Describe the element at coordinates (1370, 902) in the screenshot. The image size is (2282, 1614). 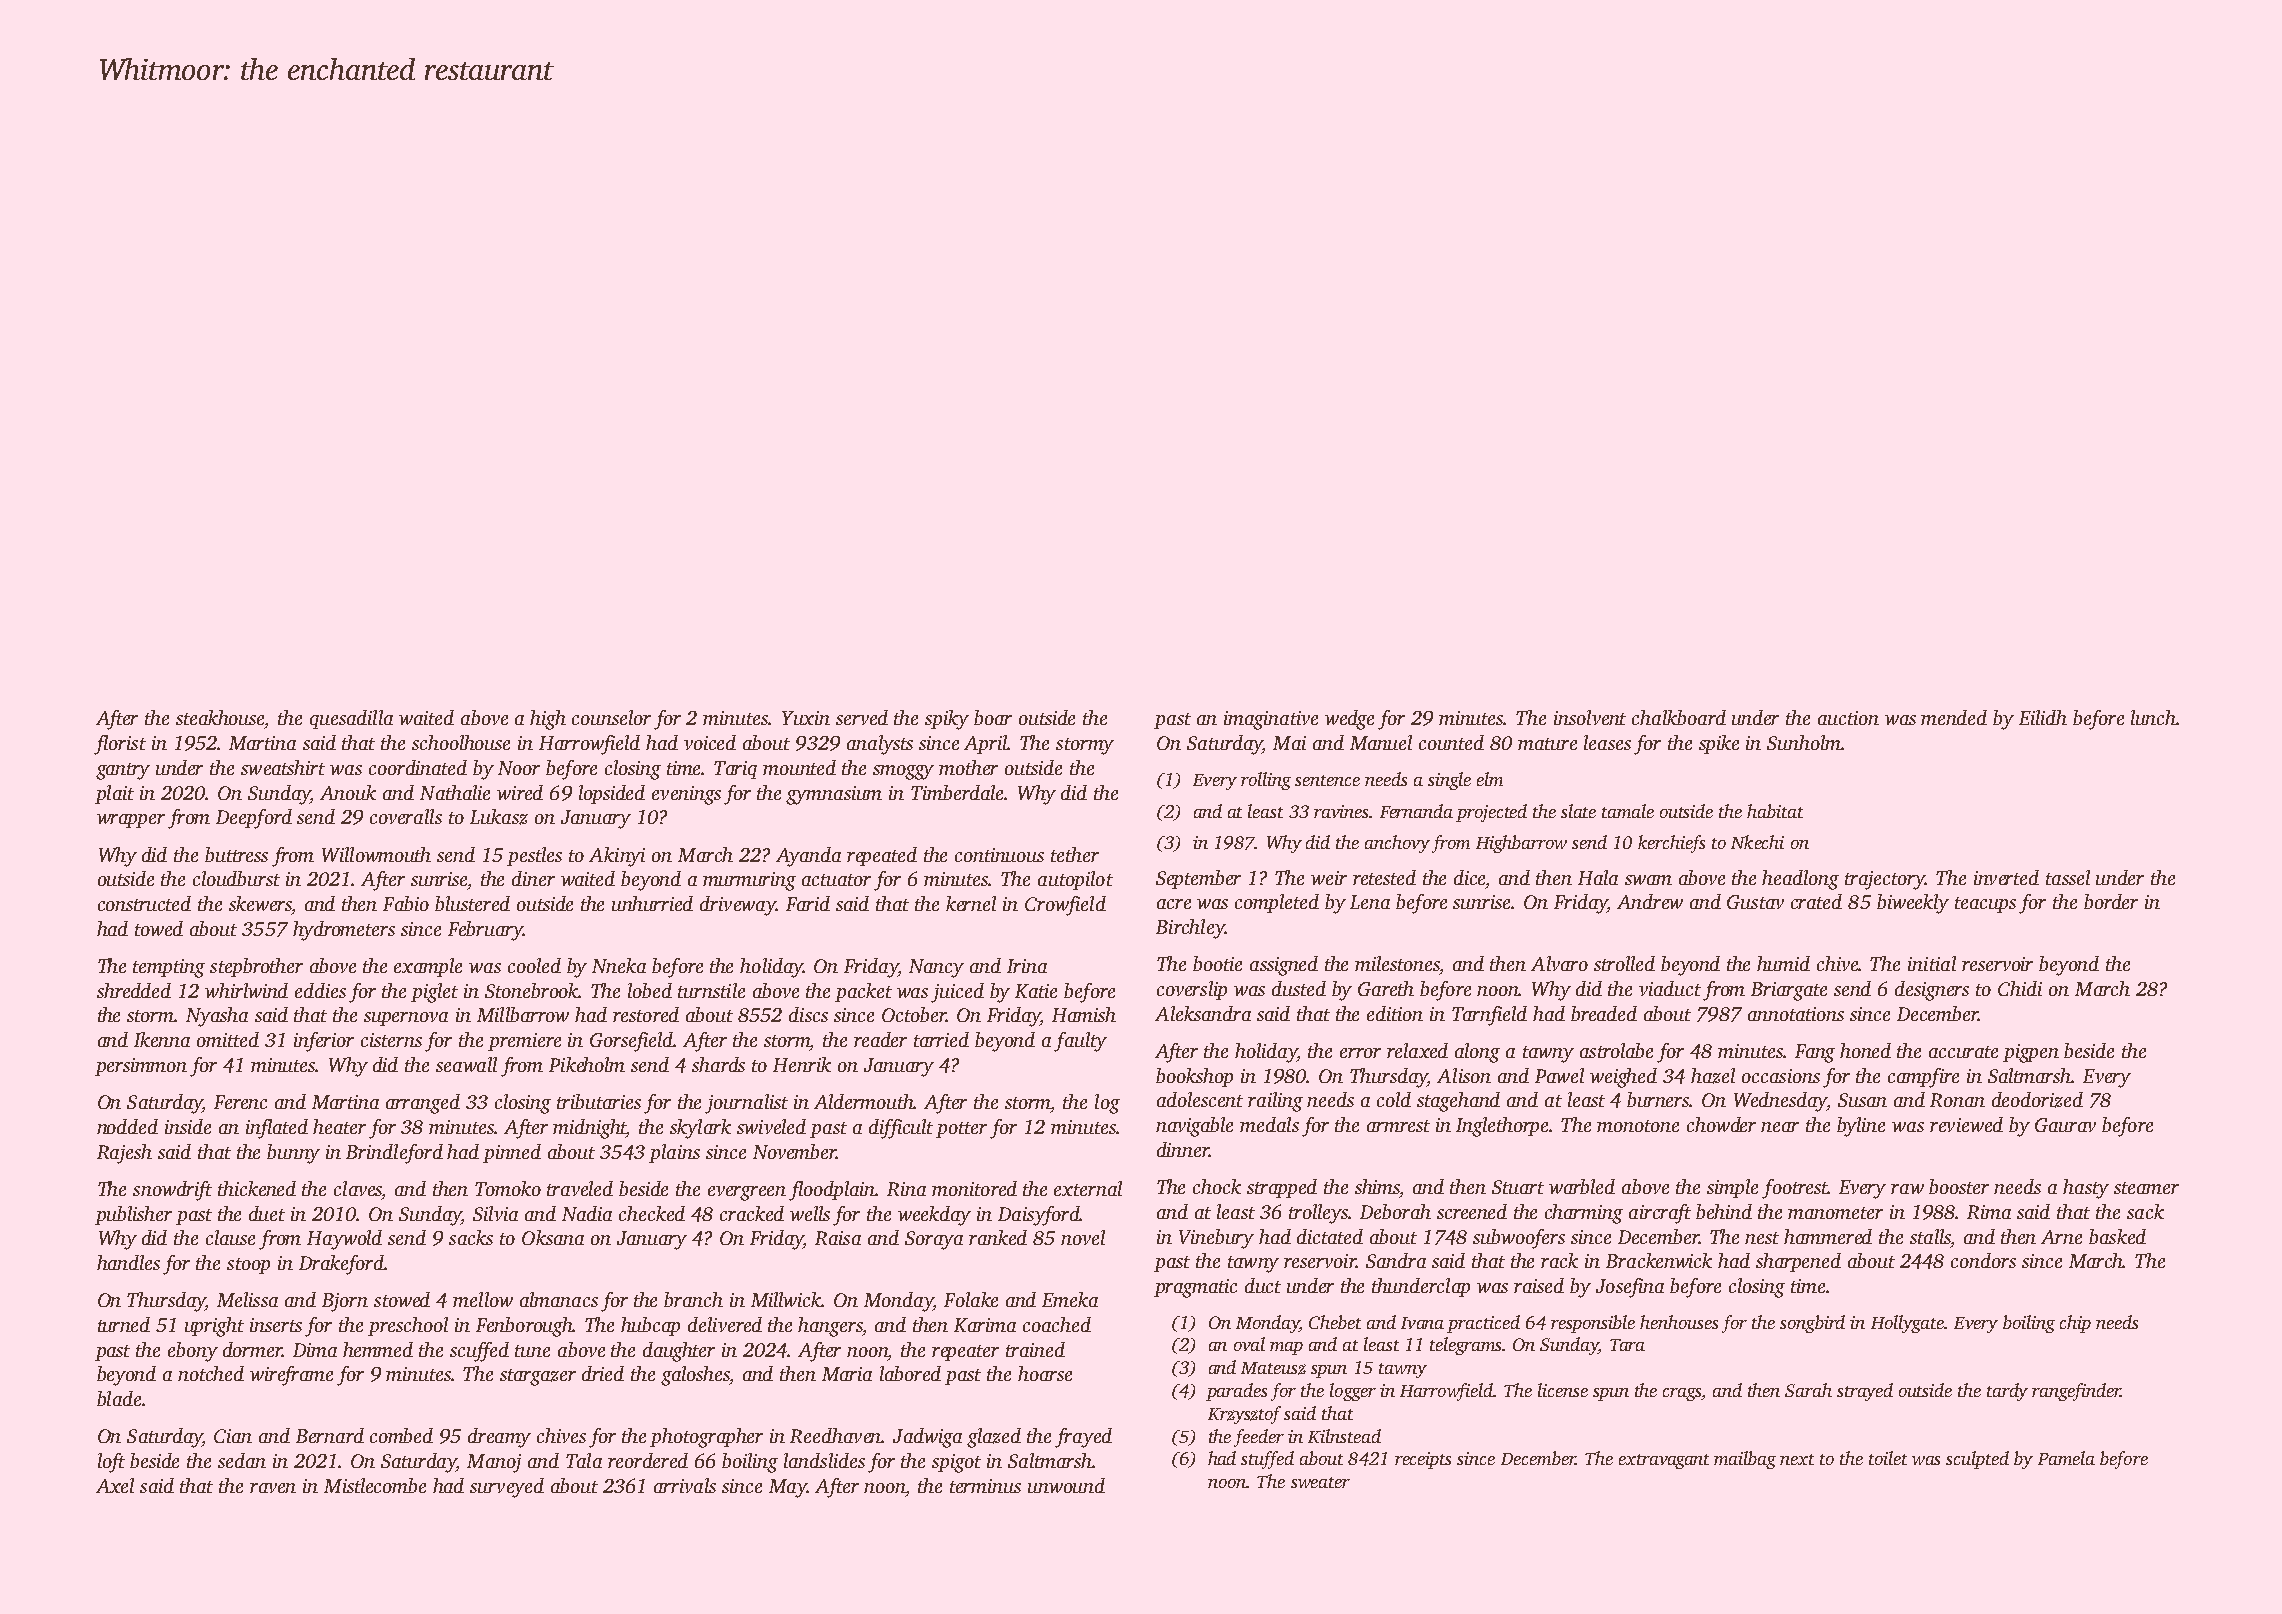
I see `Lena` at that location.
